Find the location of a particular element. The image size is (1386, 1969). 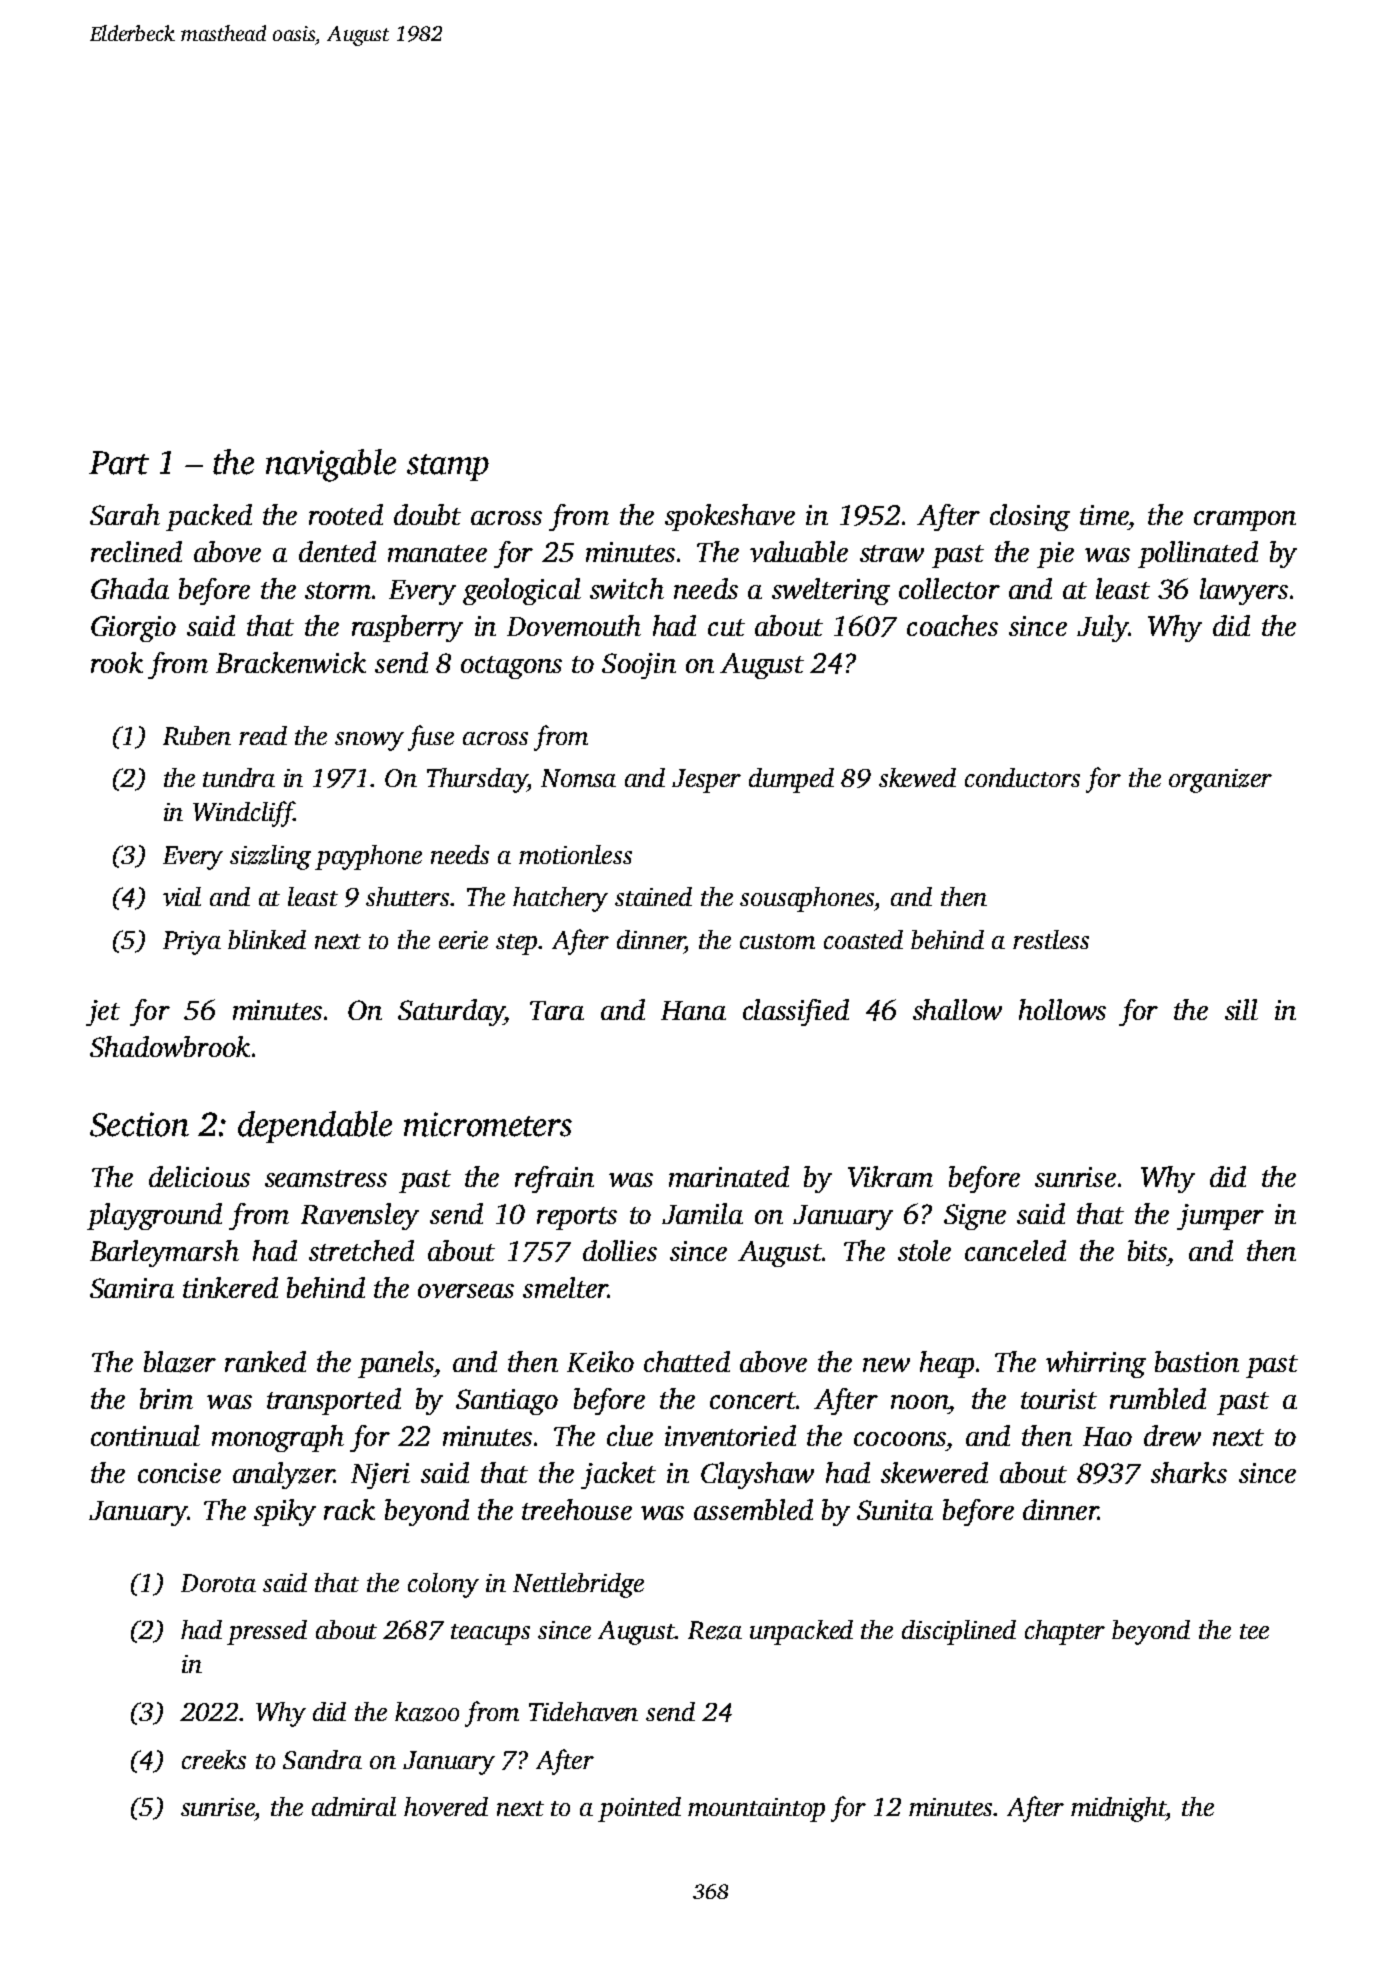

panels is located at coordinates (396, 1364).
